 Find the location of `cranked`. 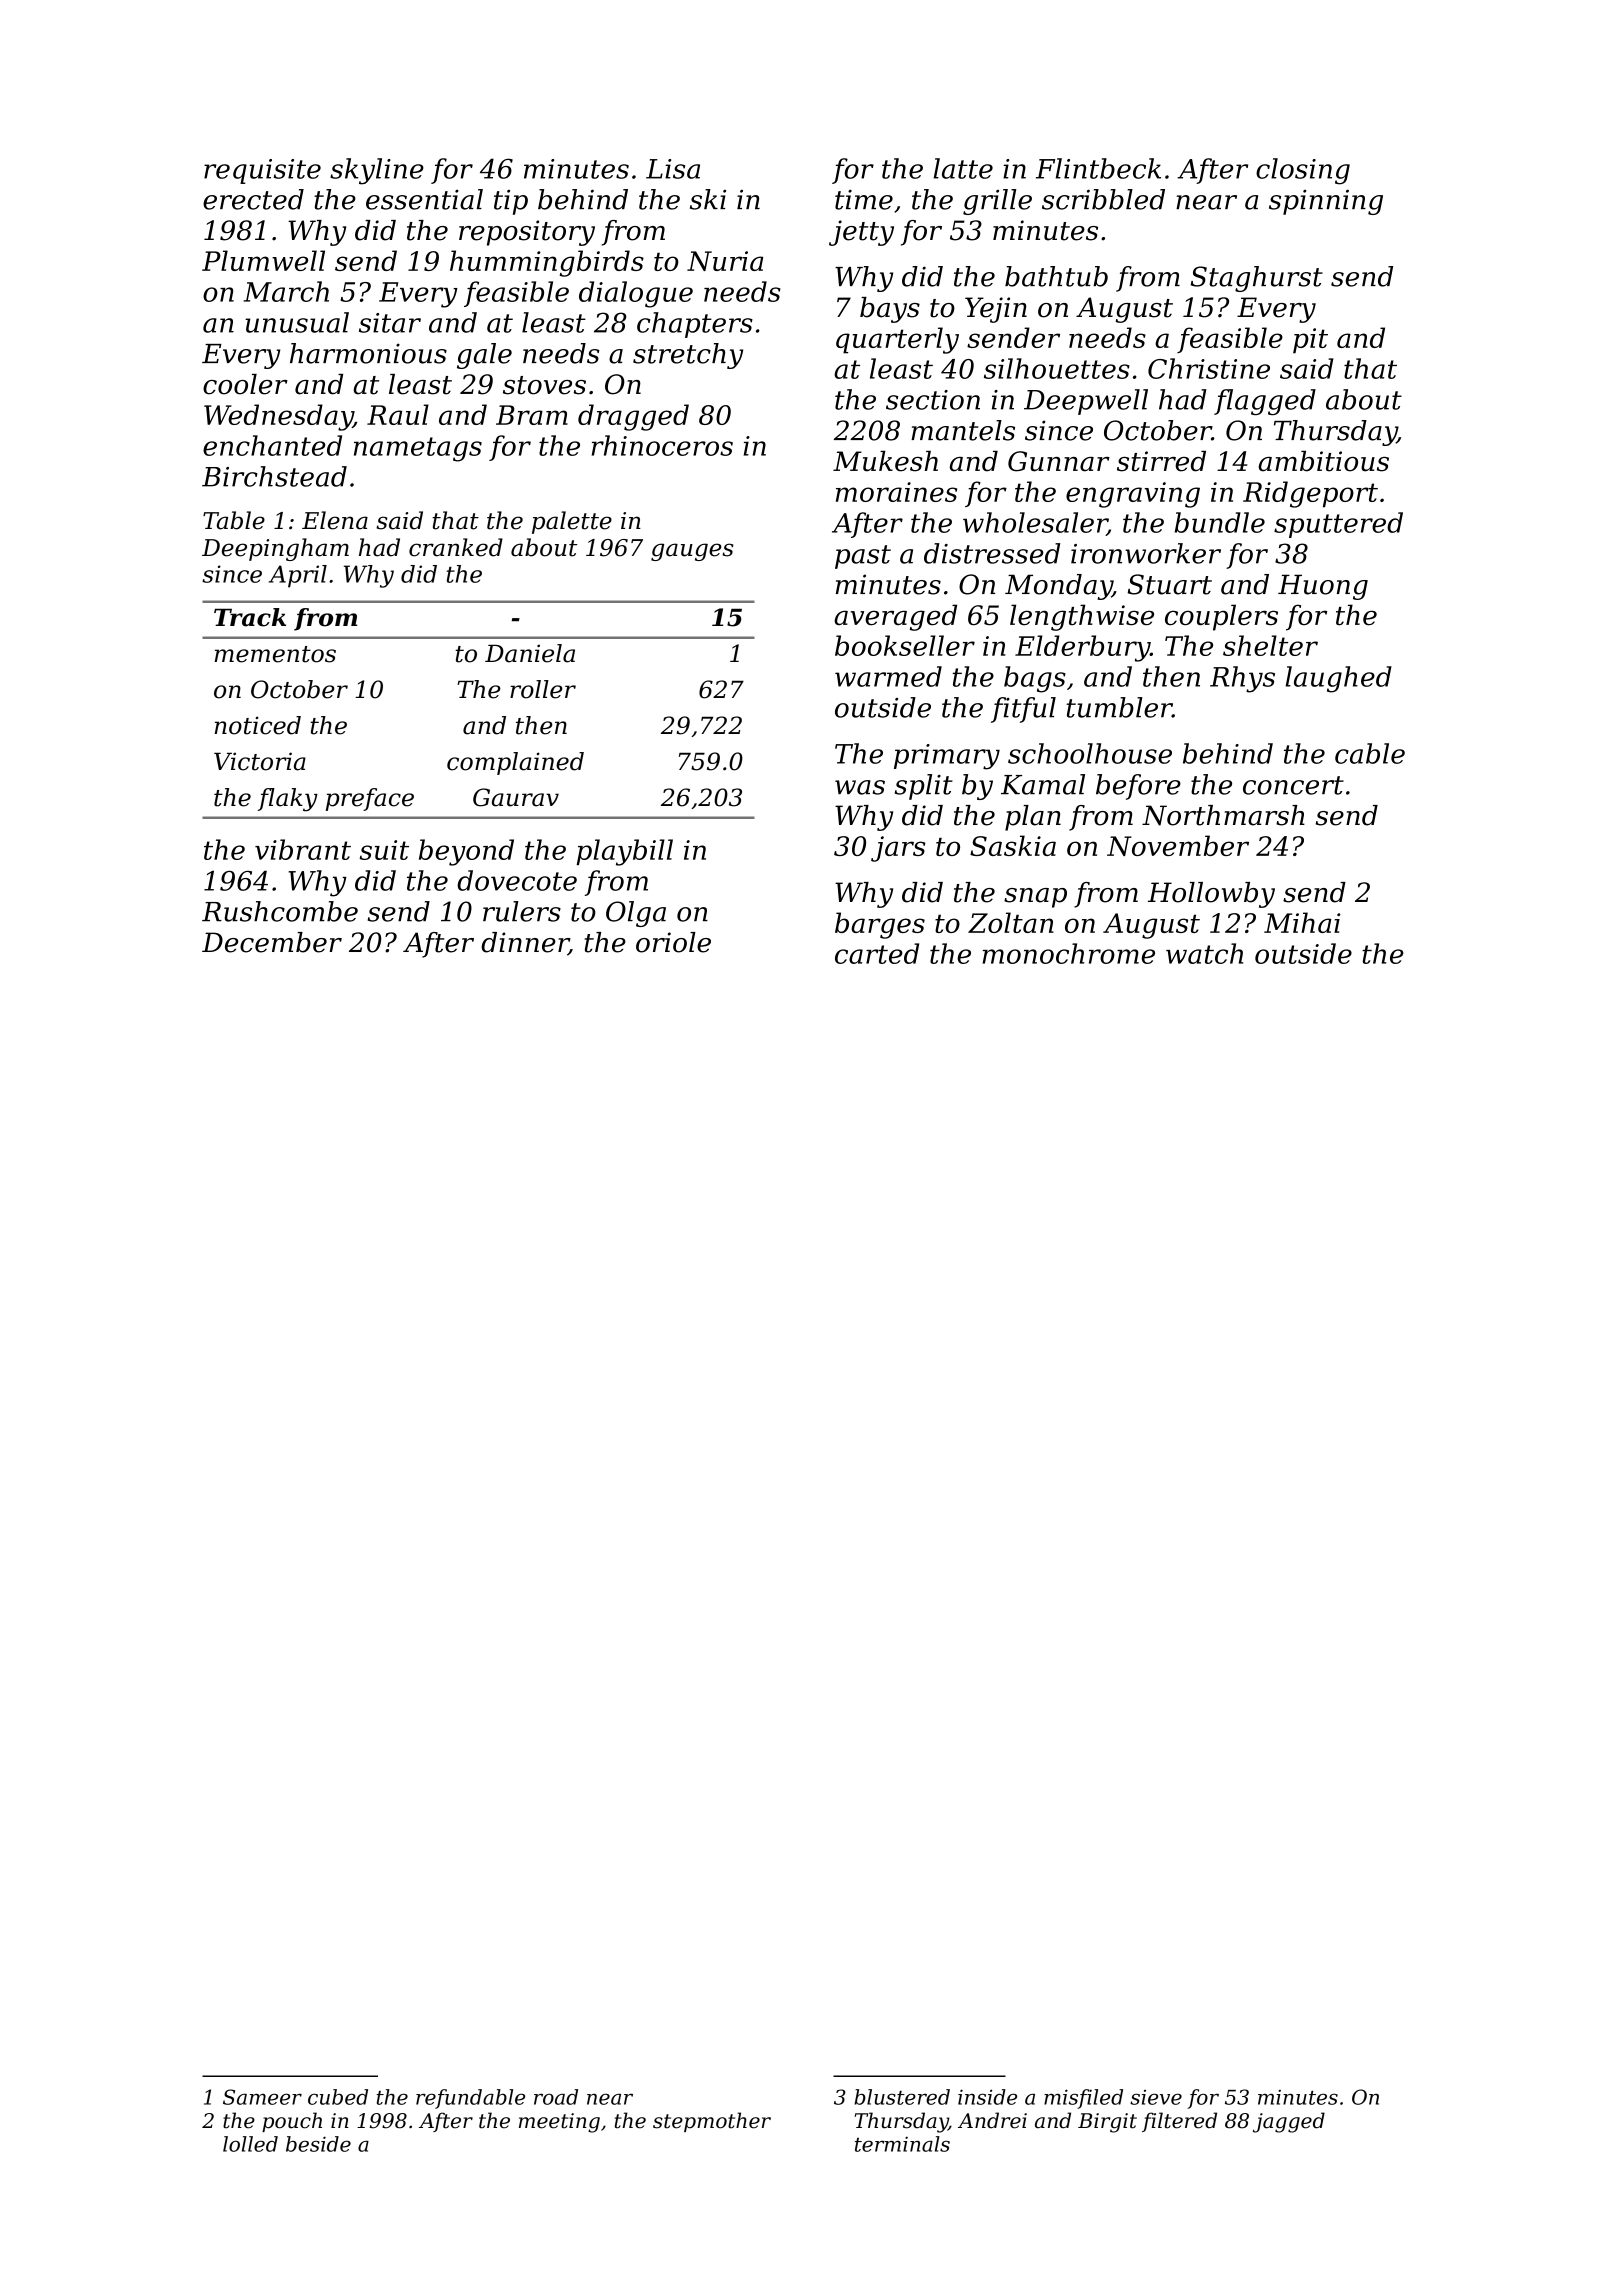

cranked is located at coordinates (456, 547).
